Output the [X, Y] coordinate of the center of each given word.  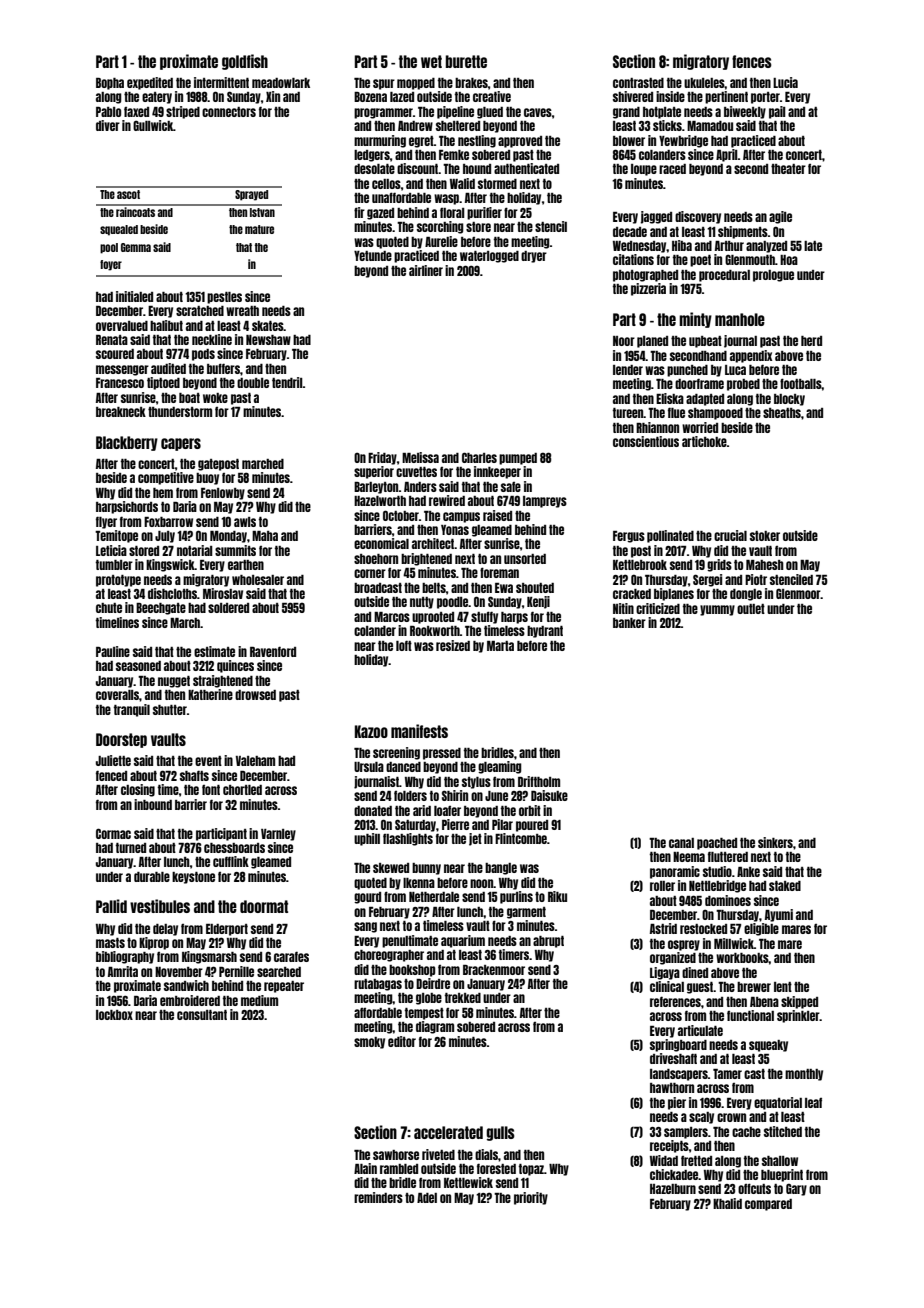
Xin [273, 96]
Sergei [707, 580]
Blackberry [127, 443]
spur [384, 84]
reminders [378, 1197]
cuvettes [416, 472]
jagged [656, 217]
